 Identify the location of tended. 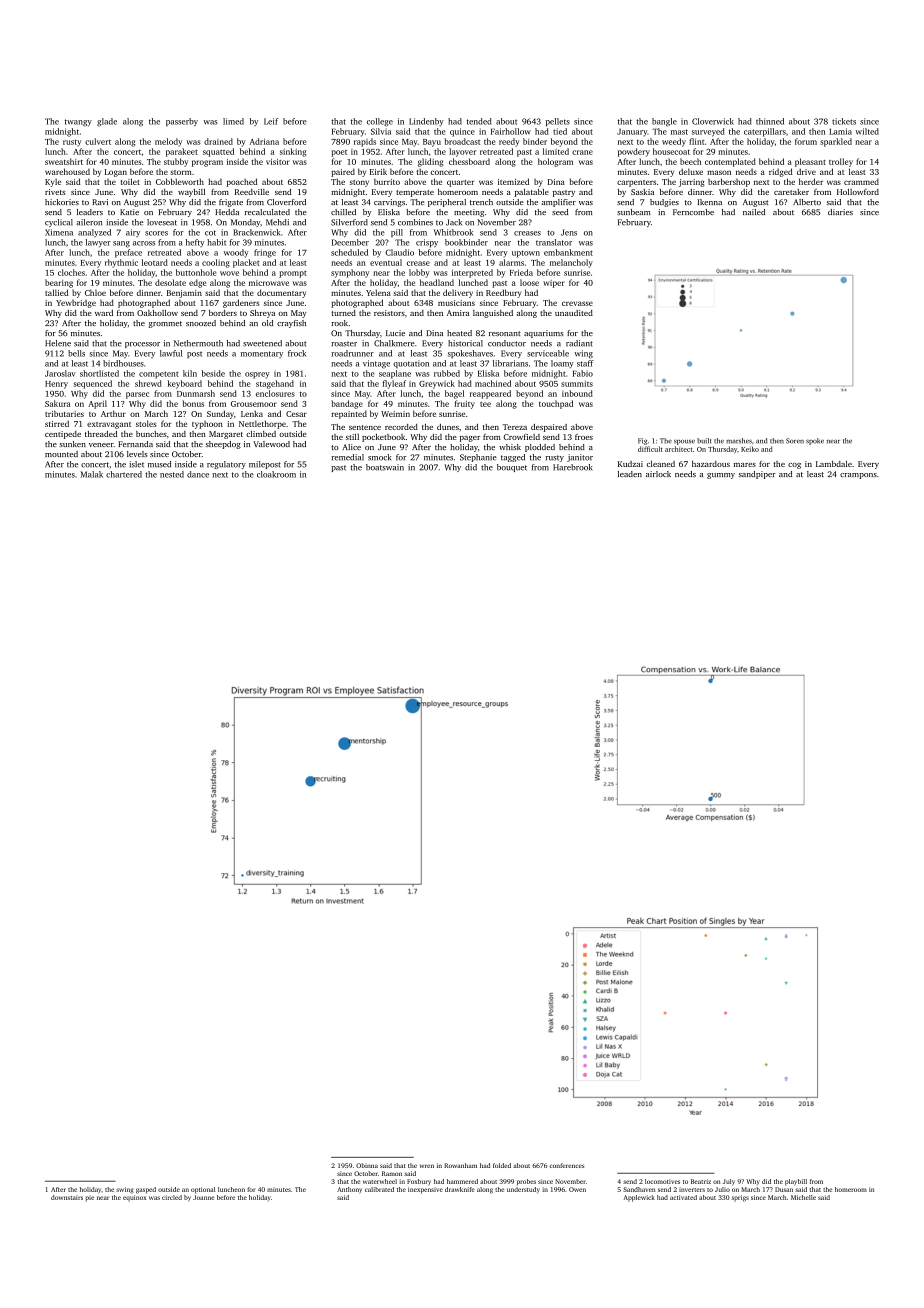
(479, 121).
